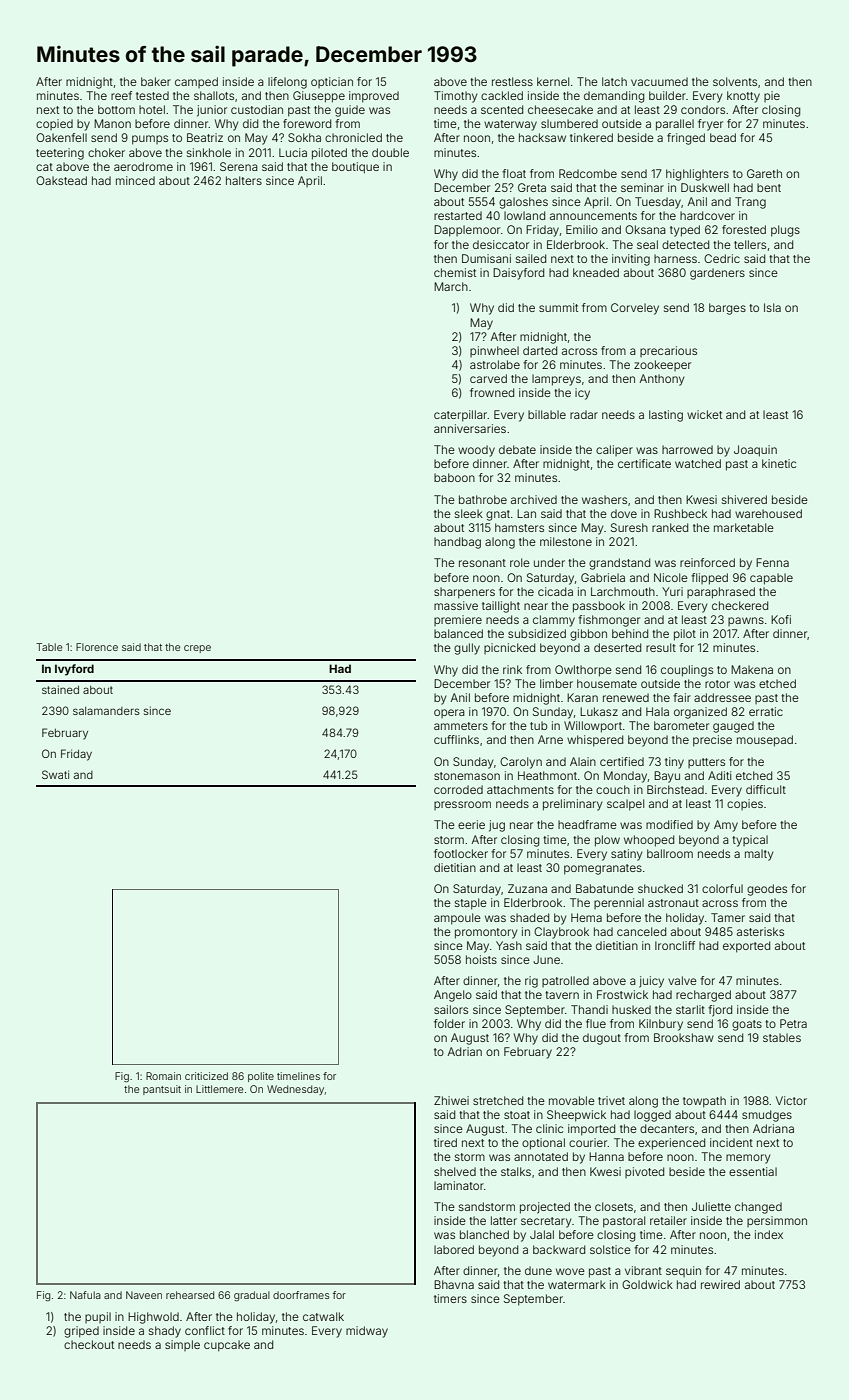 Image resolution: width=849 pixels, height=1400 pixels. I want to click on bead, so click(723, 137).
